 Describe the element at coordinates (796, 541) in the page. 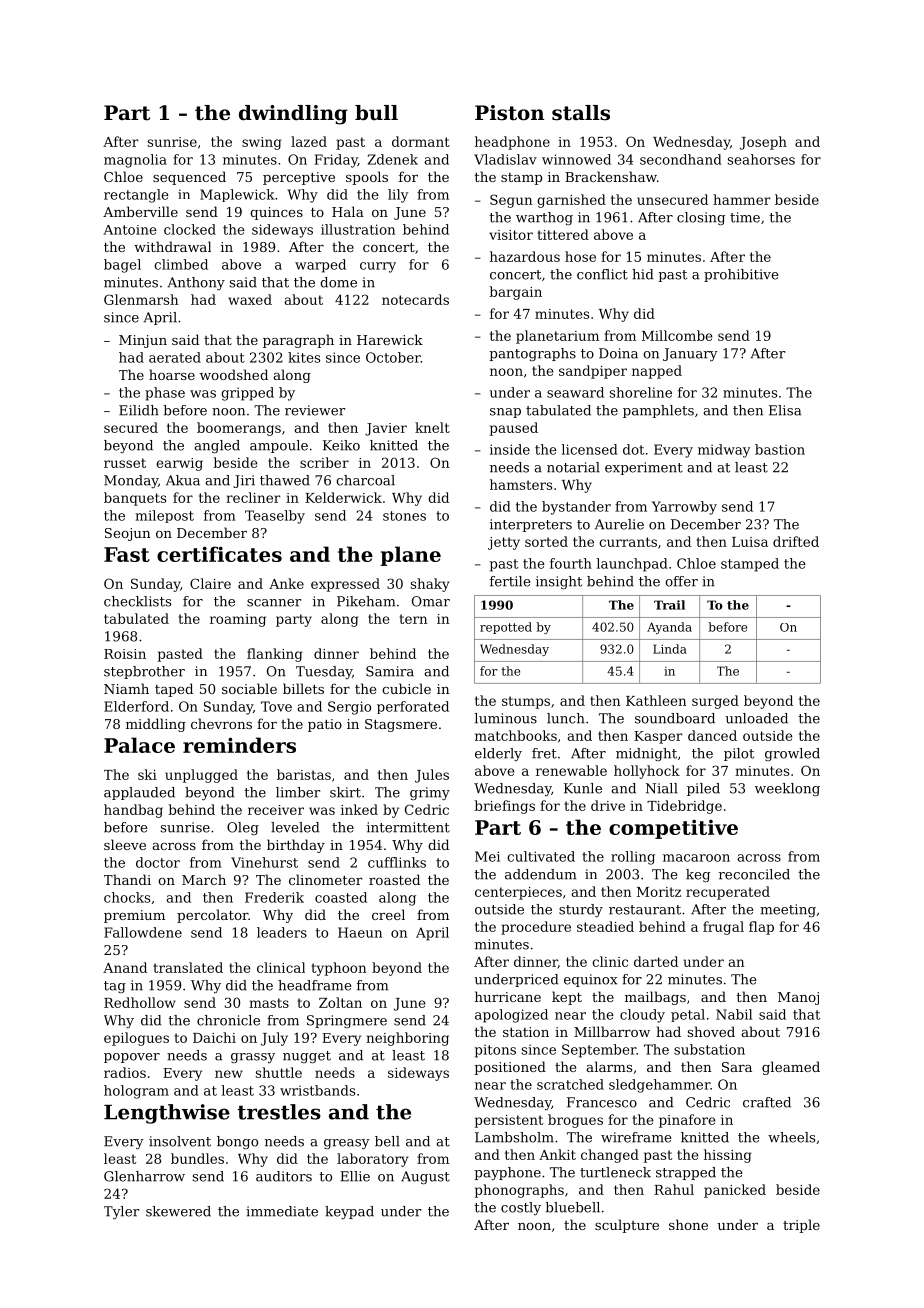

I see `drifted` at that location.
